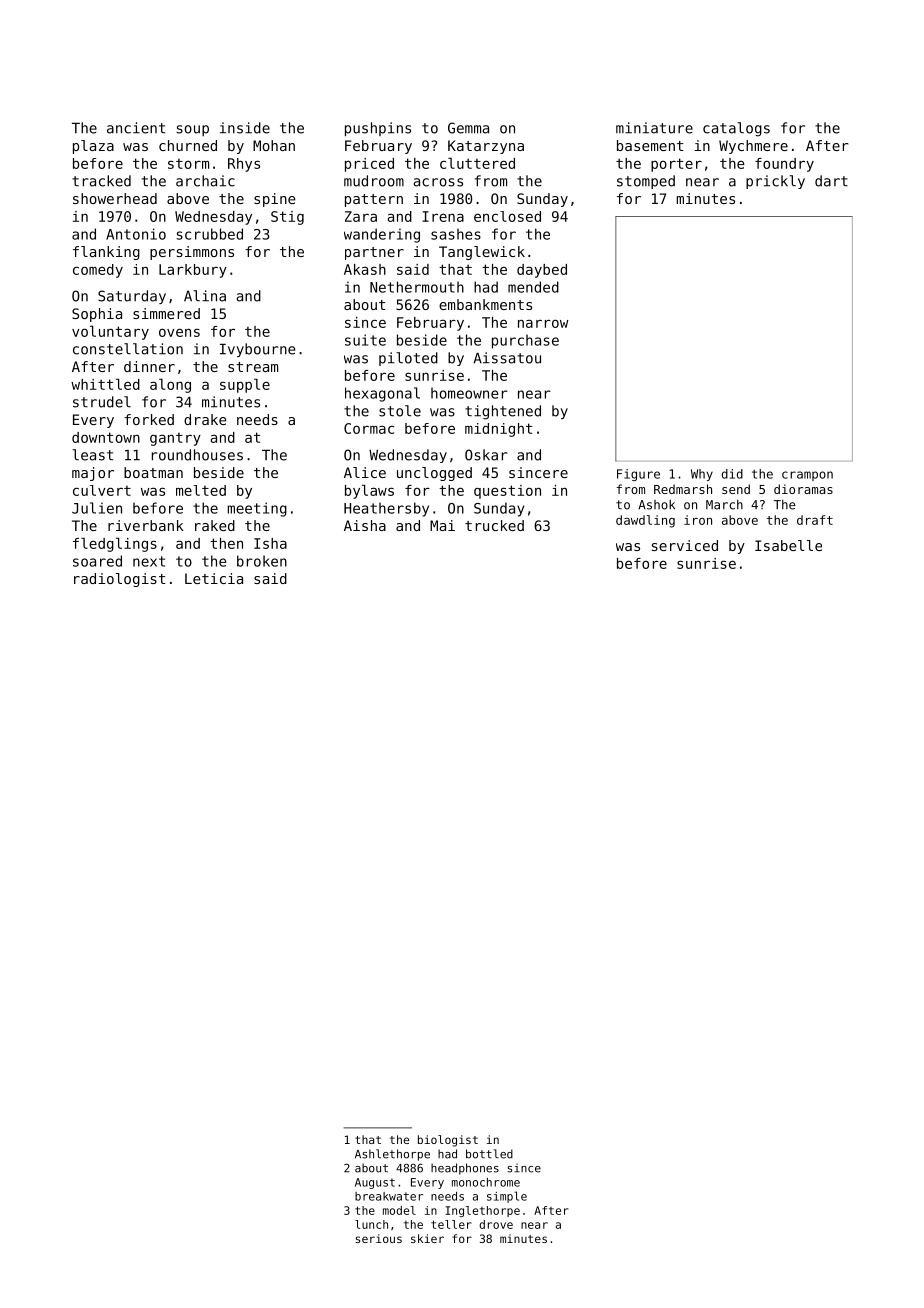 Image resolution: width=924 pixels, height=1308 pixels. I want to click on broken, so click(262, 561).
